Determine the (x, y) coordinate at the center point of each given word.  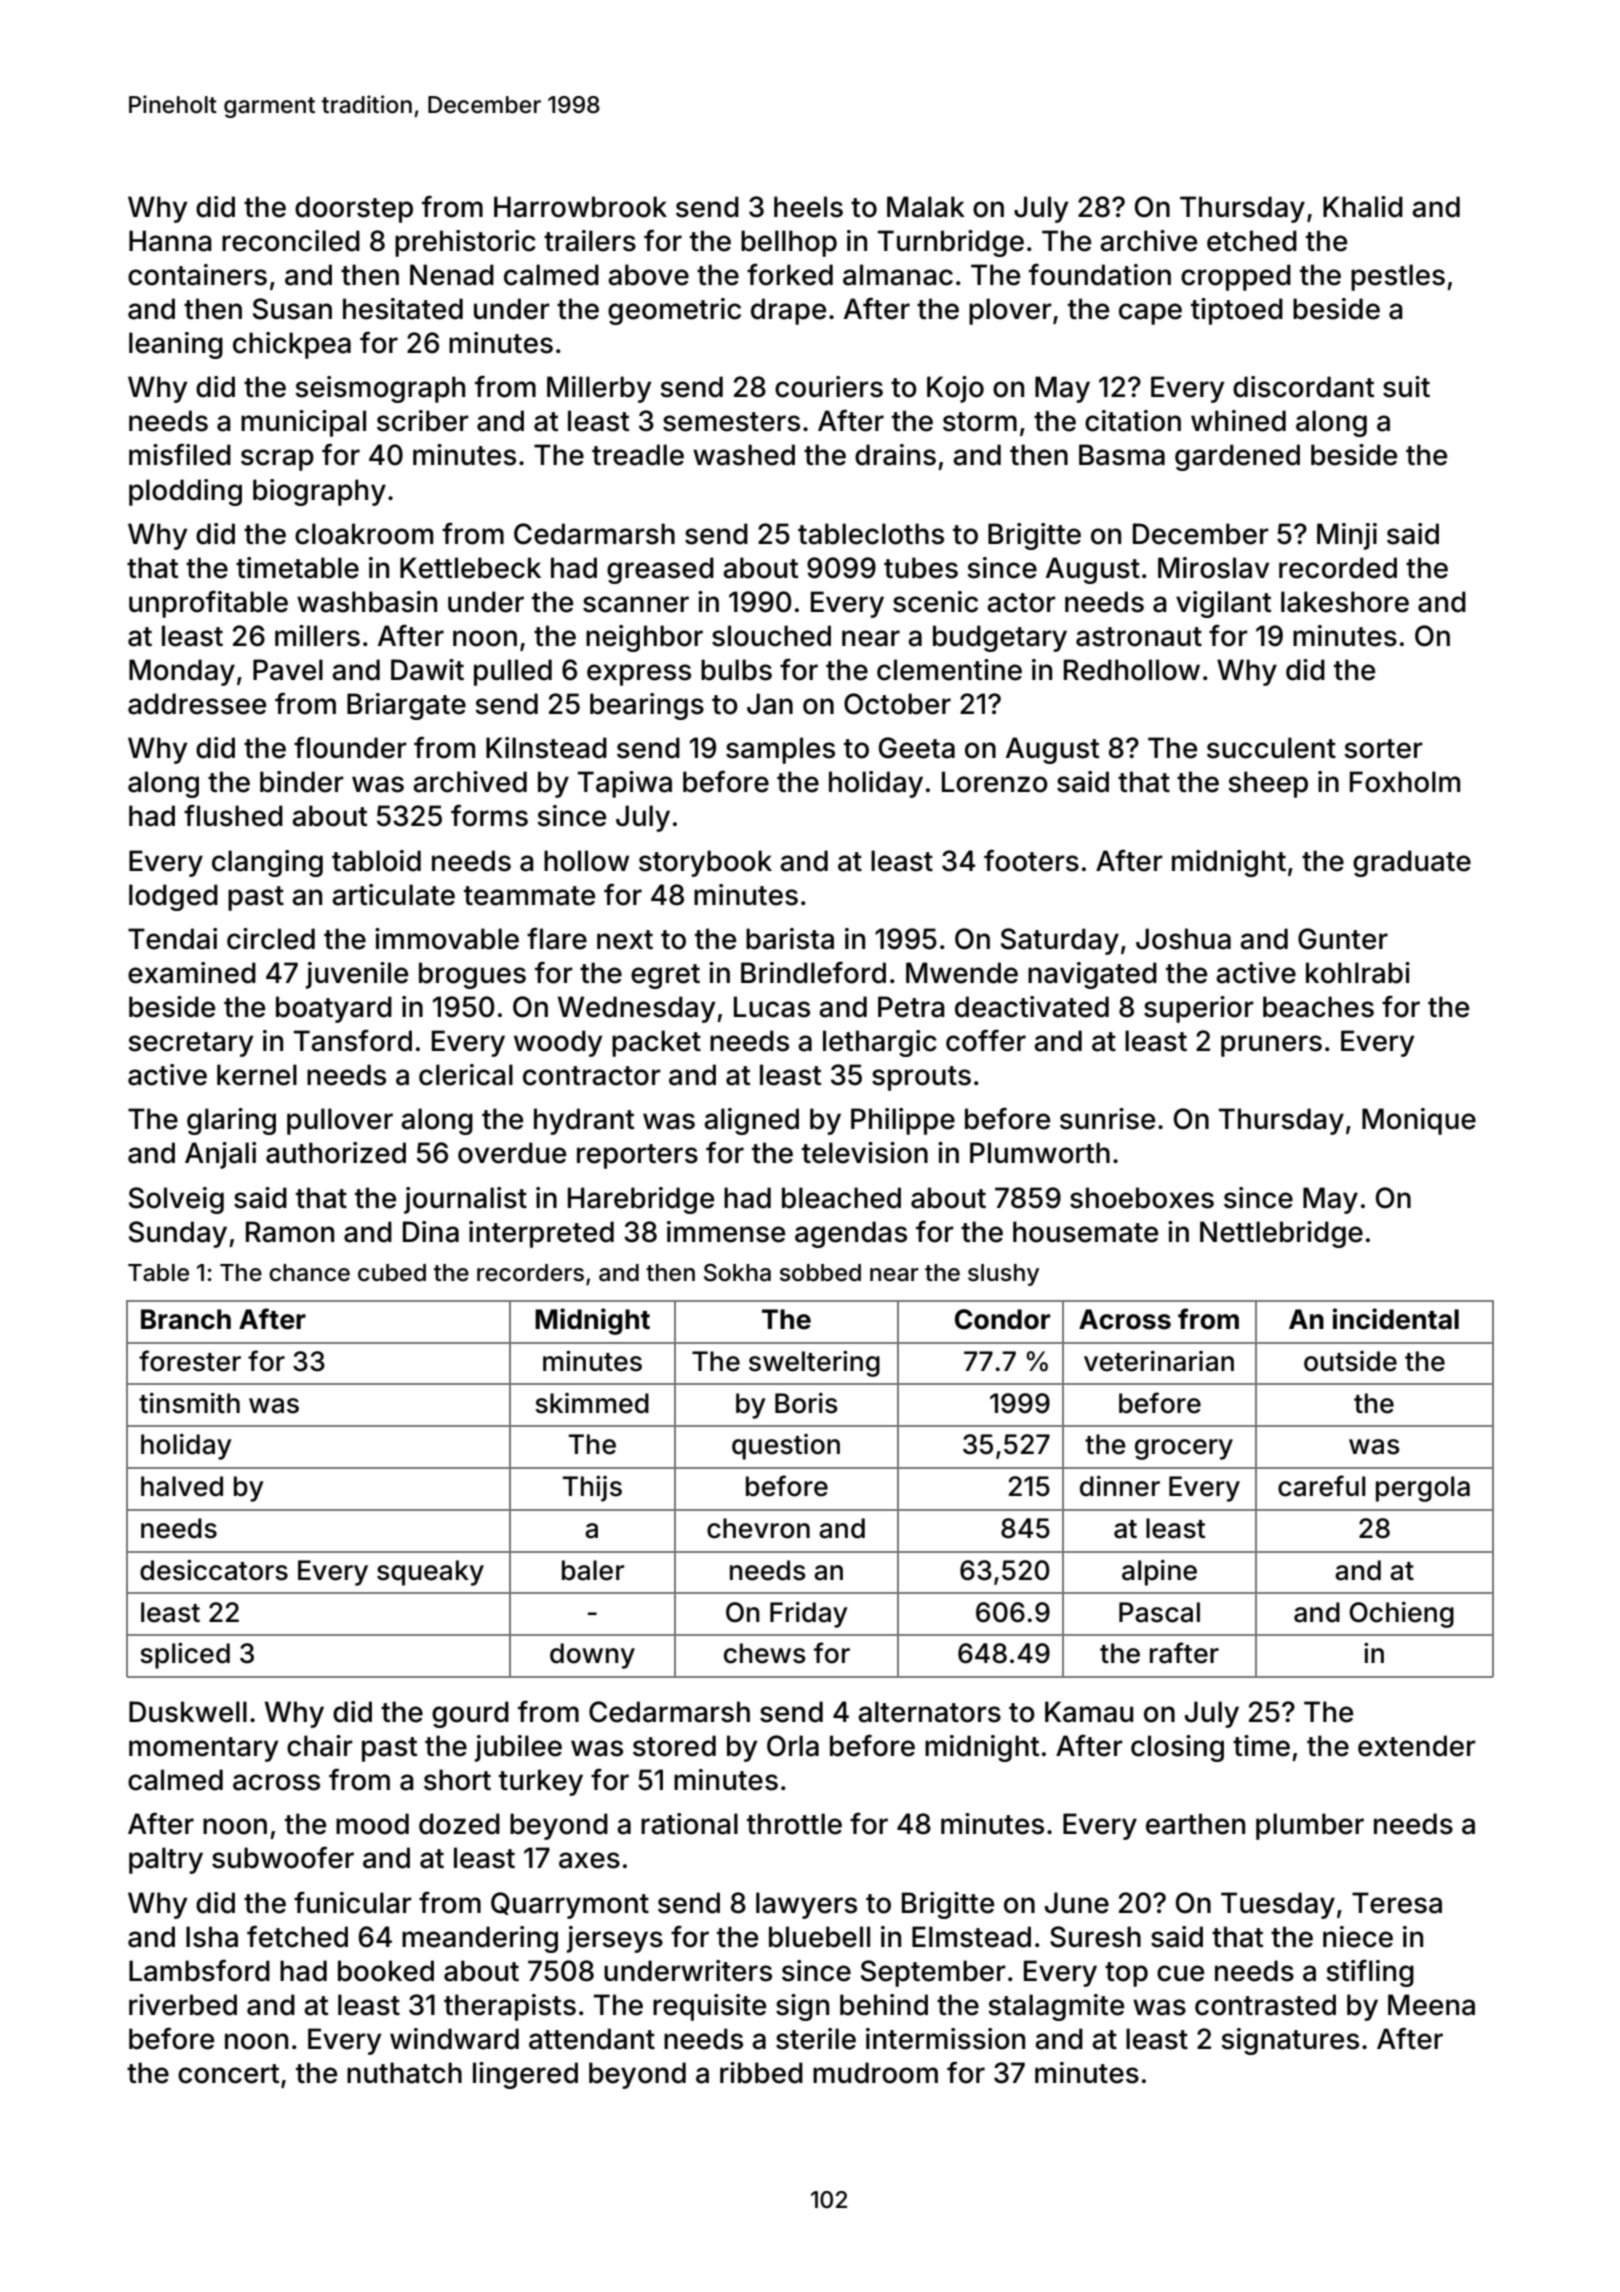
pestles (1398, 277)
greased (660, 570)
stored (674, 1746)
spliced (185, 1656)
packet (656, 1043)
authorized (336, 1153)
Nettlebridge (1281, 1234)
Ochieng (1401, 1615)
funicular (353, 1903)
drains (895, 455)
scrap (277, 460)
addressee (197, 704)
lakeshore (1345, 602)
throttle (794, 1824)
